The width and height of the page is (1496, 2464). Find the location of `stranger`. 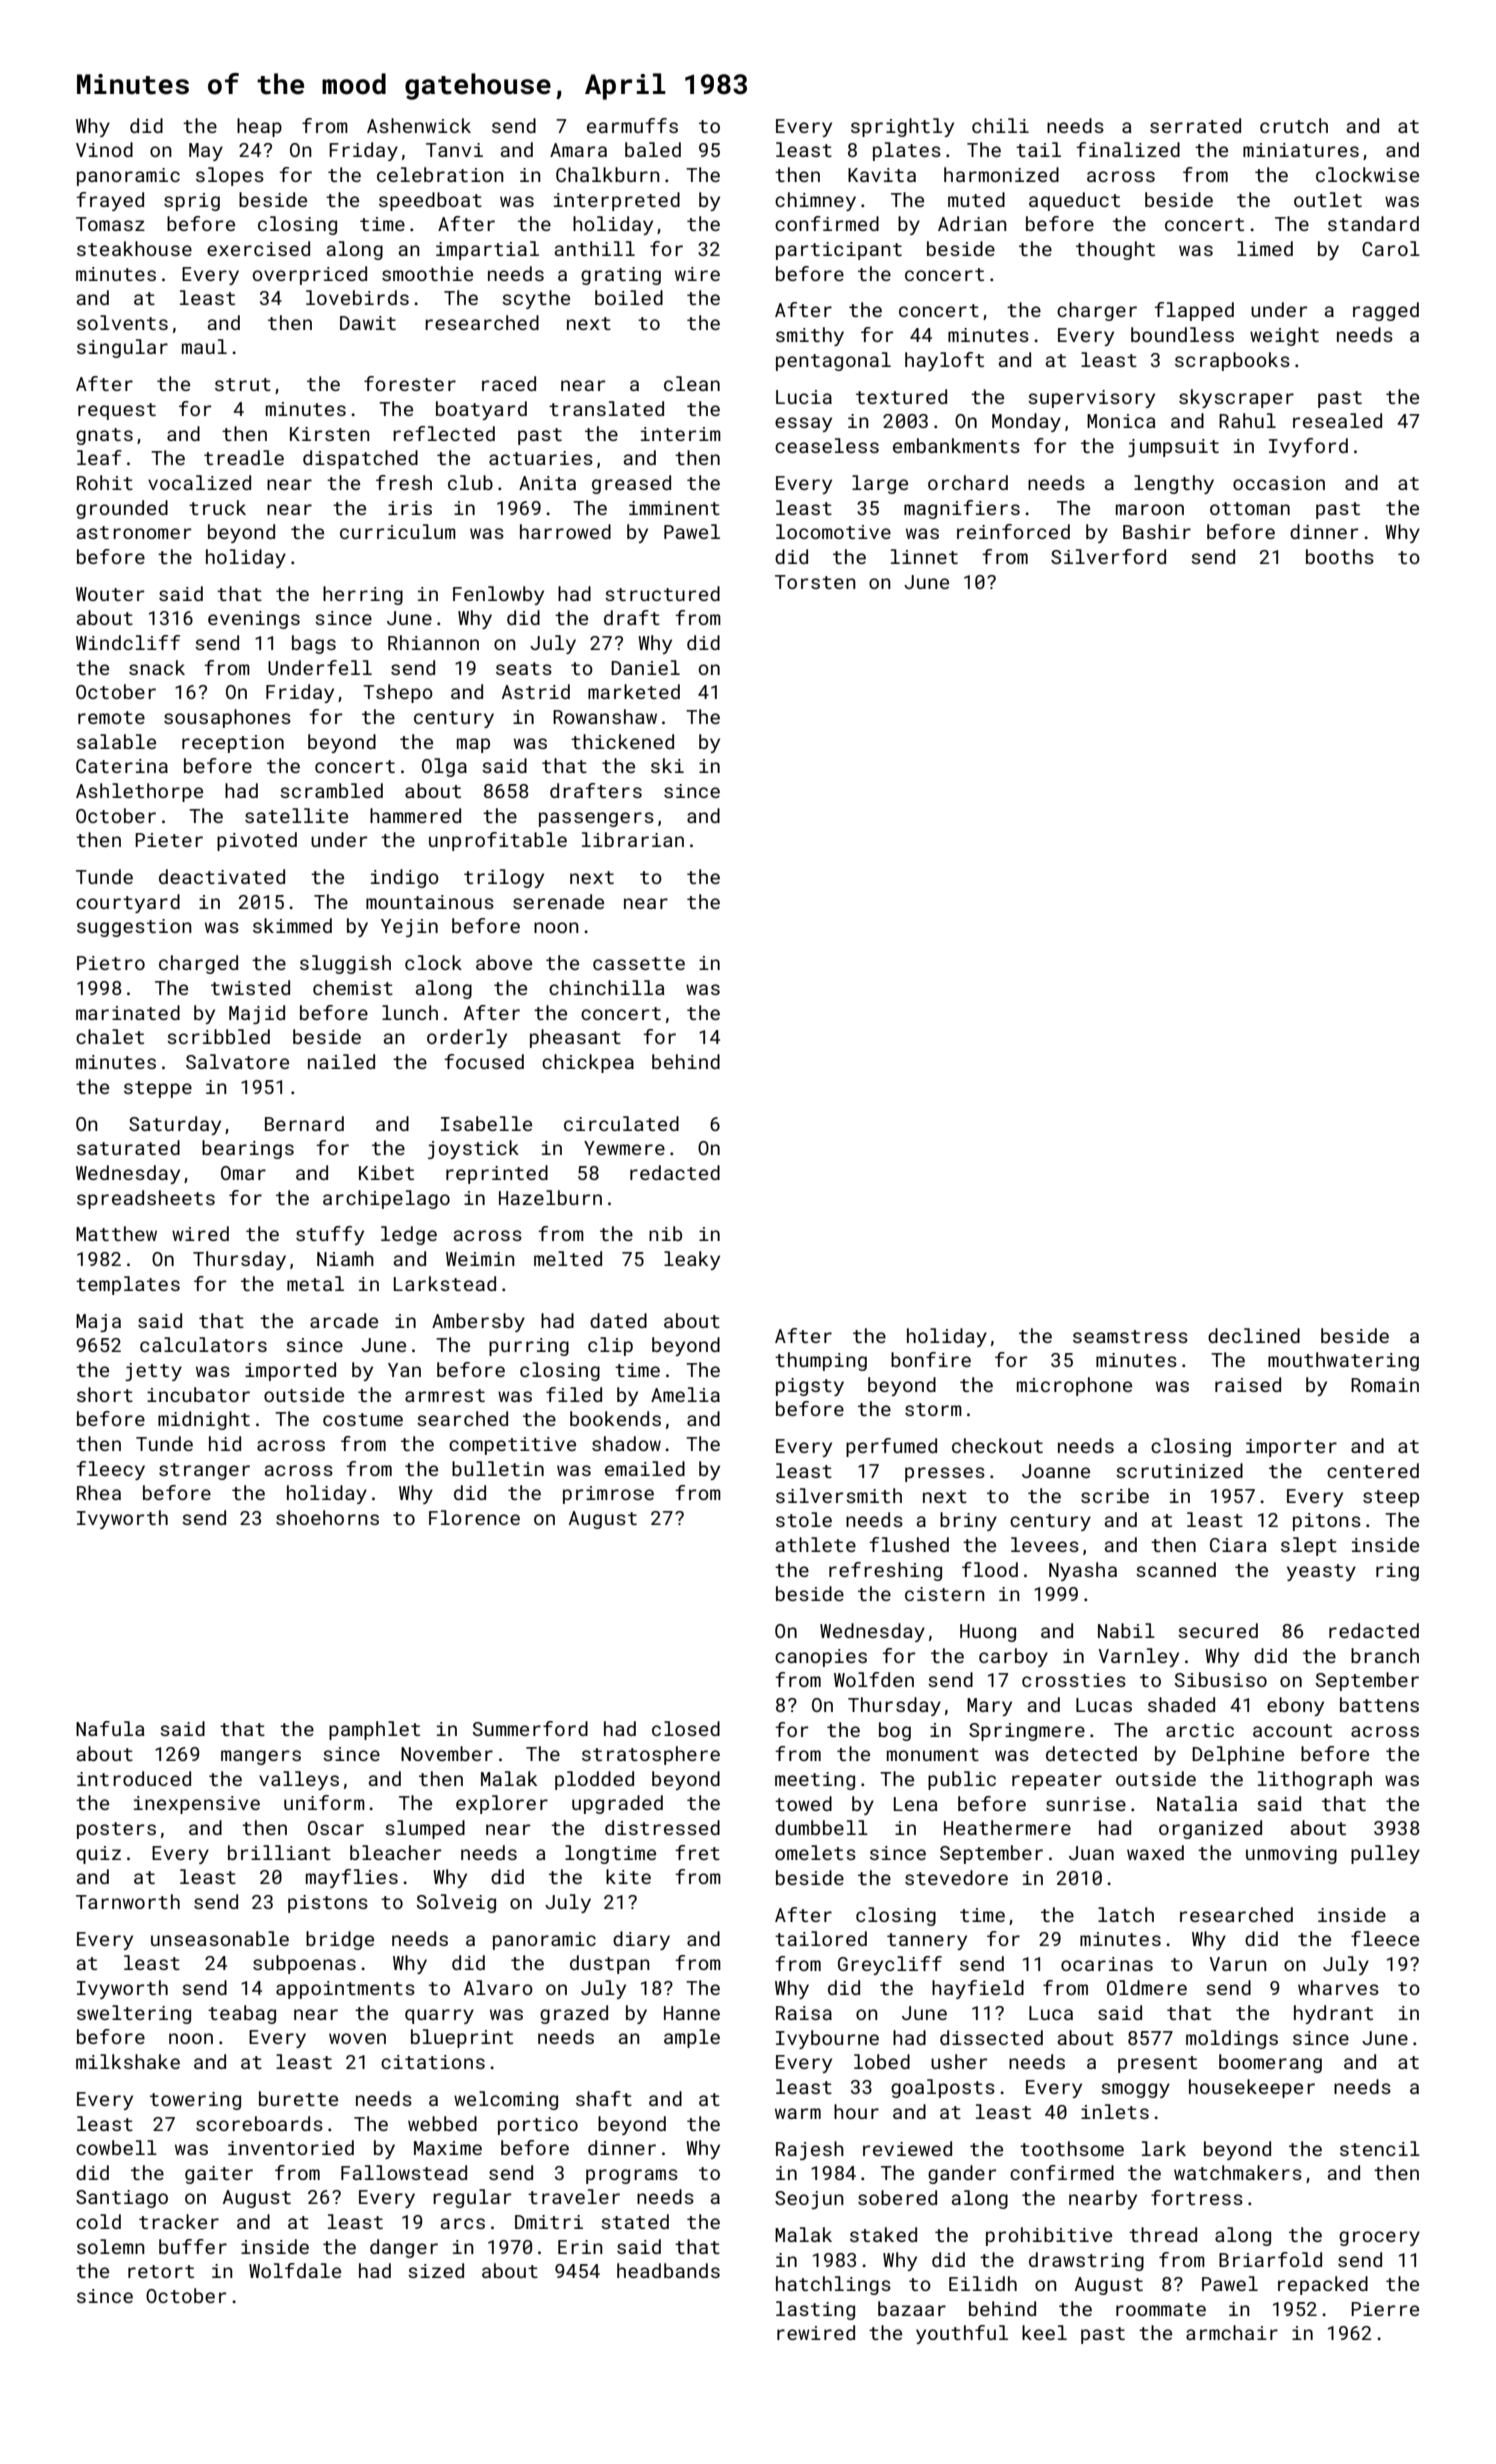

stranger is located at coordinates (204, 1471).
